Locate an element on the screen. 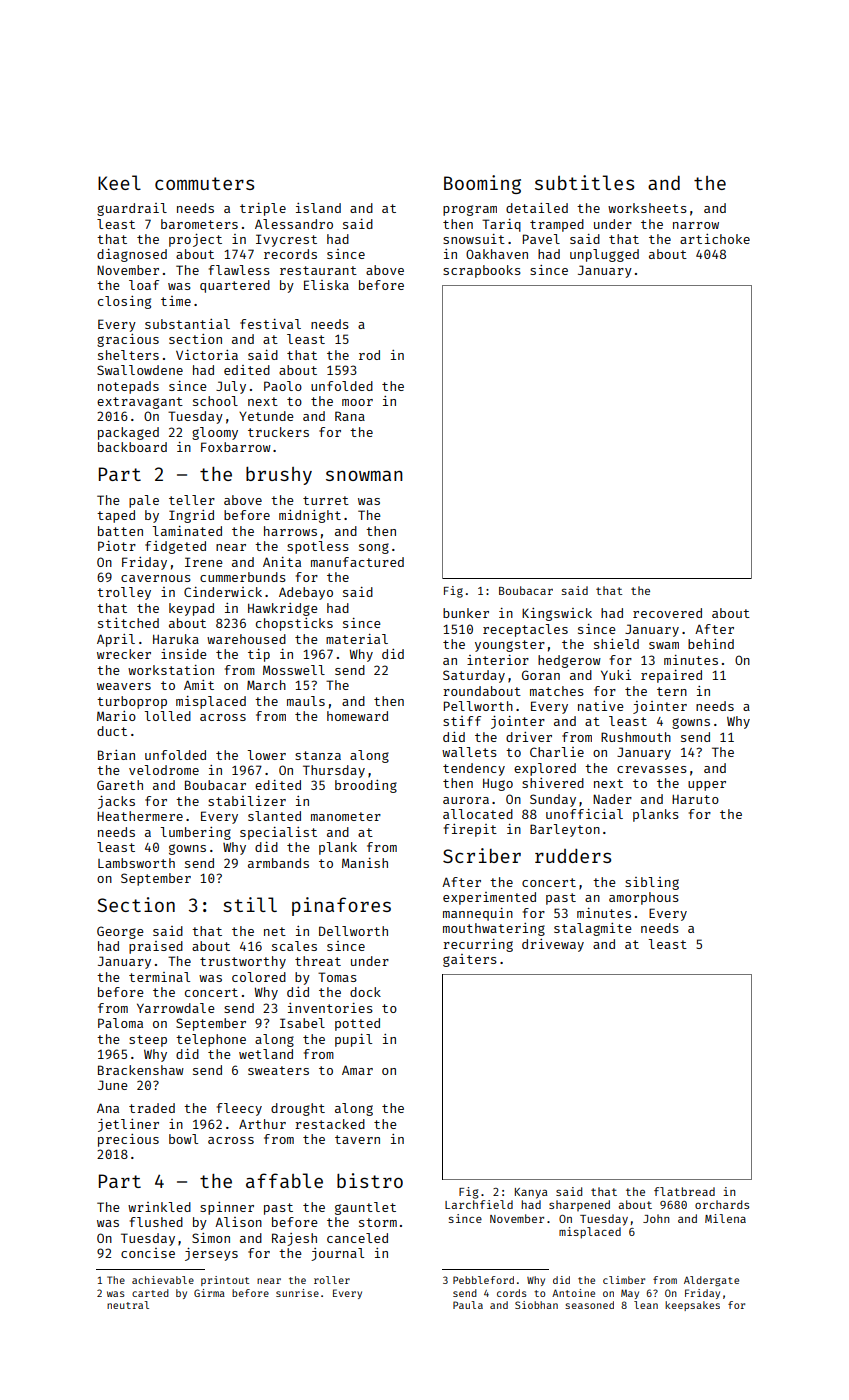  Kanya is located at coordinates (531, 1193).
